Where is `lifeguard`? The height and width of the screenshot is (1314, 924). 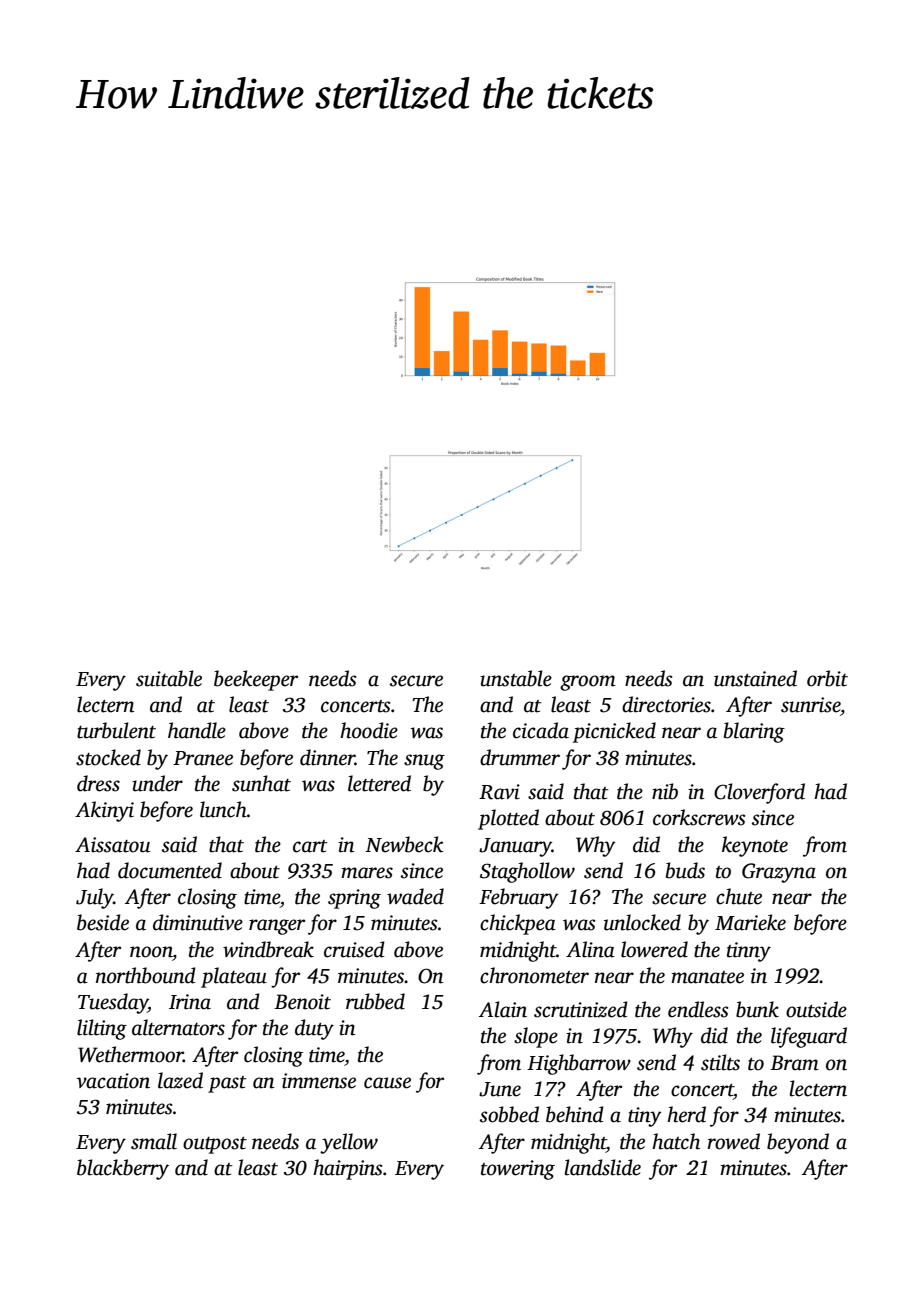 lifeguard is located at coordinates (809, 1037).
